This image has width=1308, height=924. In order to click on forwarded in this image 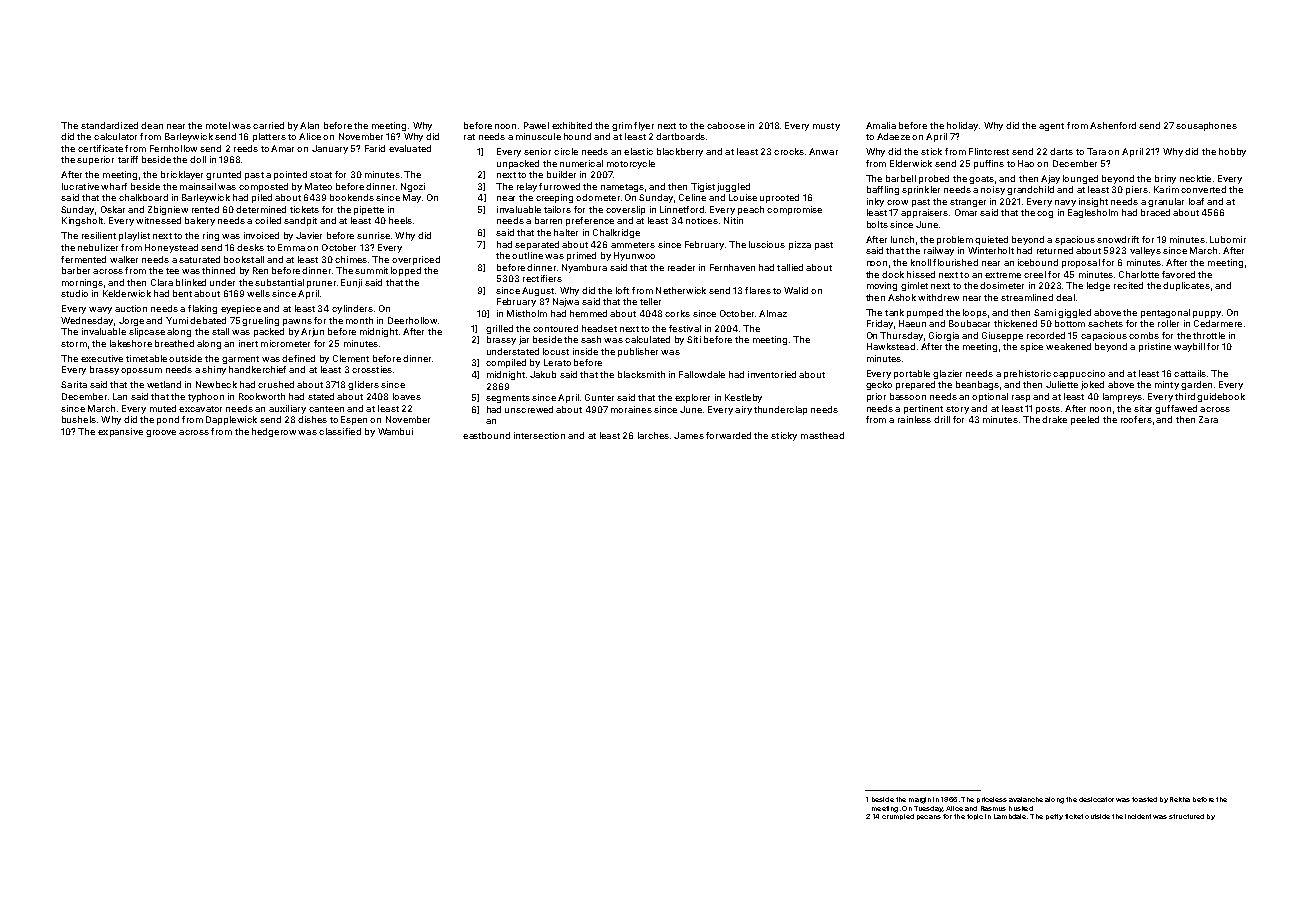, I will do `click(728, 435)`.
